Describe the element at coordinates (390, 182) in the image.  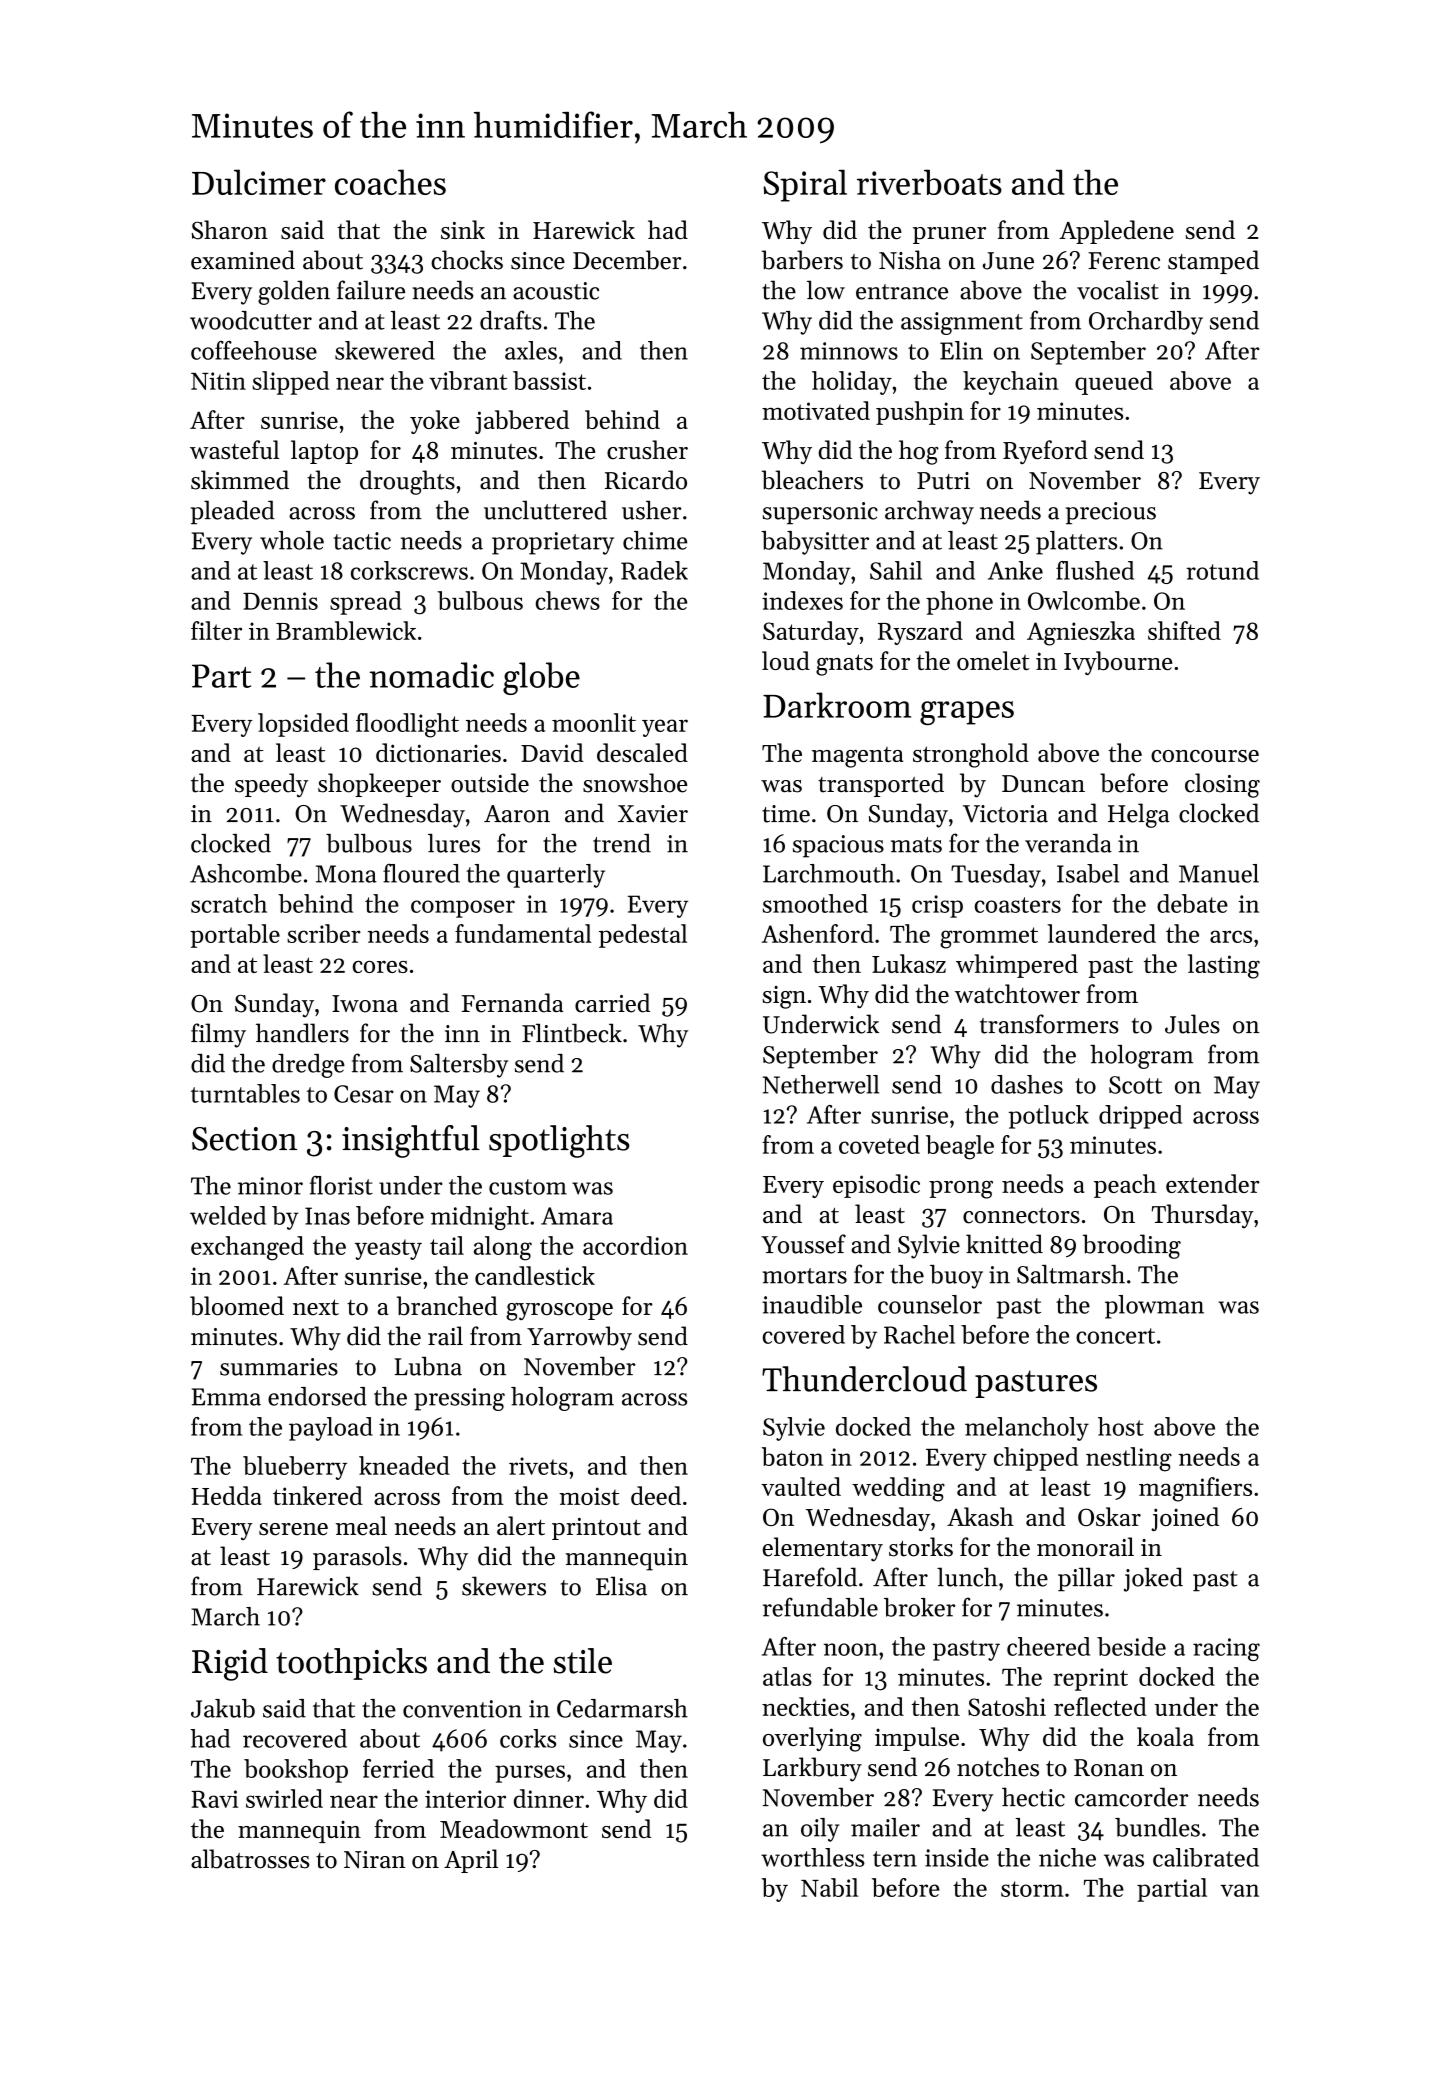
I see `coaches` at that location.
